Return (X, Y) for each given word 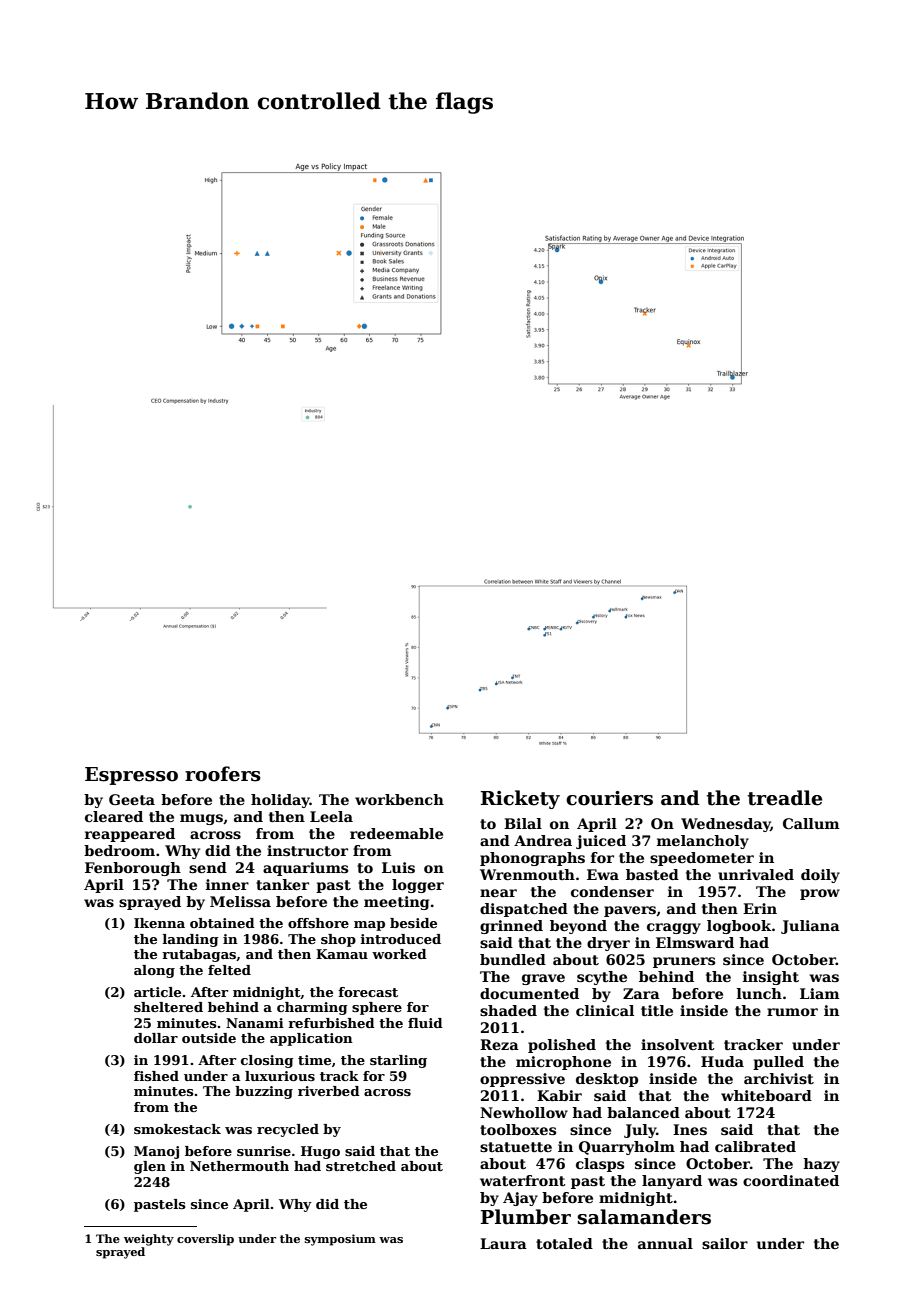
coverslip (205, 1240)
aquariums (305, 869)
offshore (318, 923)
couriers (609, 798)
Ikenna (159, 923)
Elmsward (695, 942)
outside (209, 1038)
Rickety (520, 799)
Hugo (320, 1152)
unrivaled (756, 874)
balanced (643, 1112)
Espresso (131, 776)
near (498, 893)
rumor (792, 1012)
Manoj (156, 1152)
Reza (499, 1044)
